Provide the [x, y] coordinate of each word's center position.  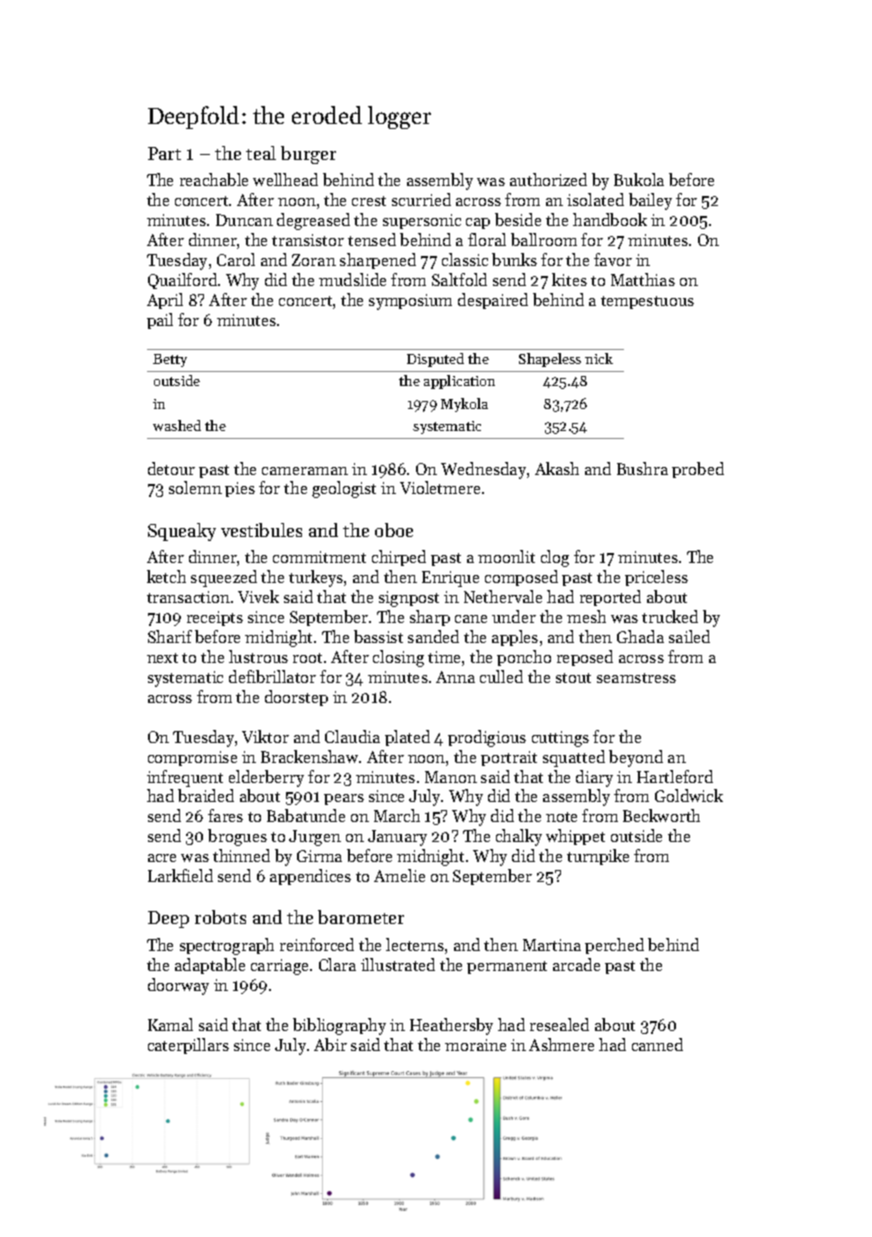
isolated [595, 199]
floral [487, 239]
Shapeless [550, 360]
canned [657, 1044]
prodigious [487, 738]
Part [164, 153]
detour [171, 468]
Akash [557, 468]
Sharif [170, 636]
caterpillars [188, 1046]
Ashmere [561, 1044]
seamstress [636, 678]
